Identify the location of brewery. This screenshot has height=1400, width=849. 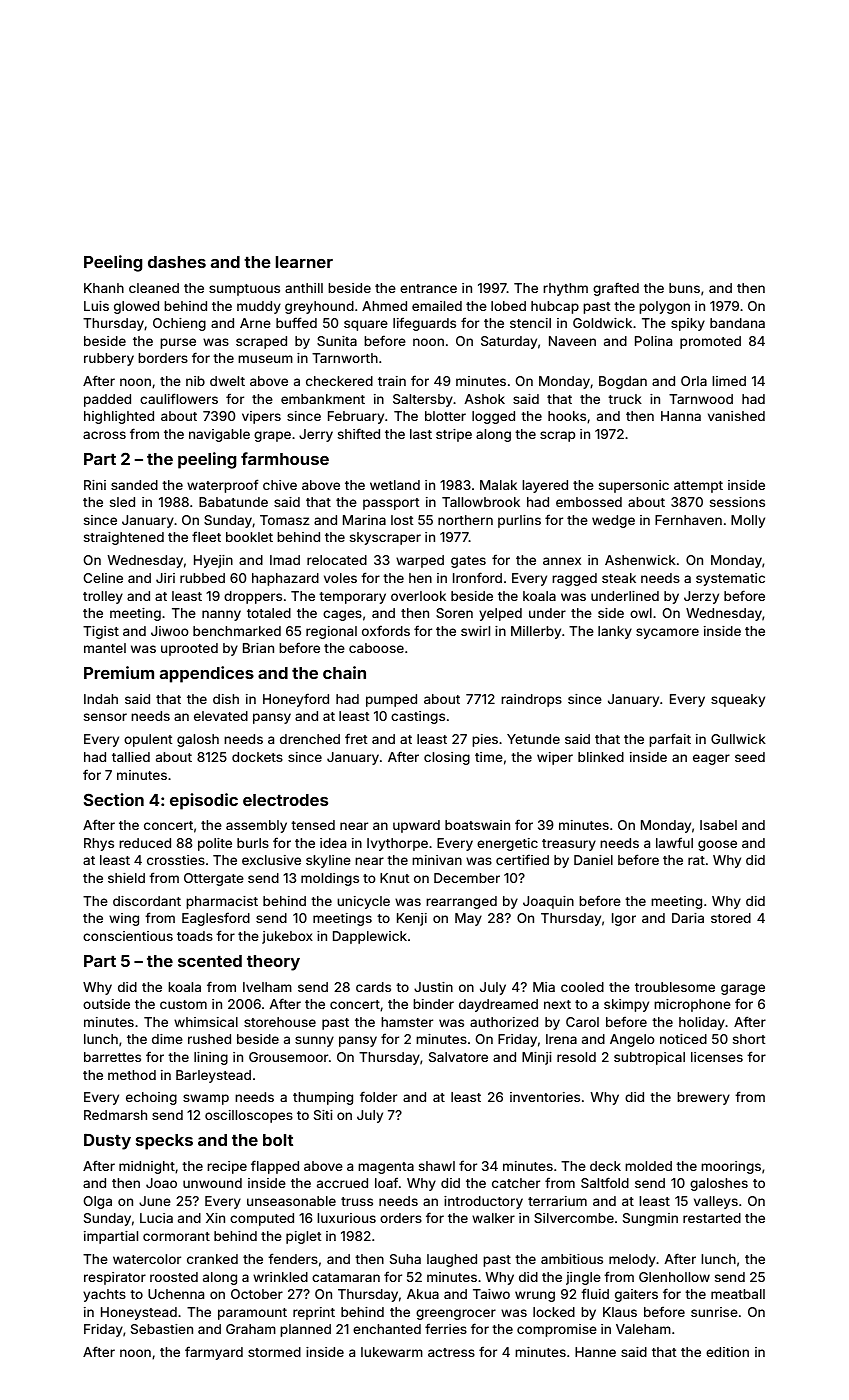
(703, 1098).
